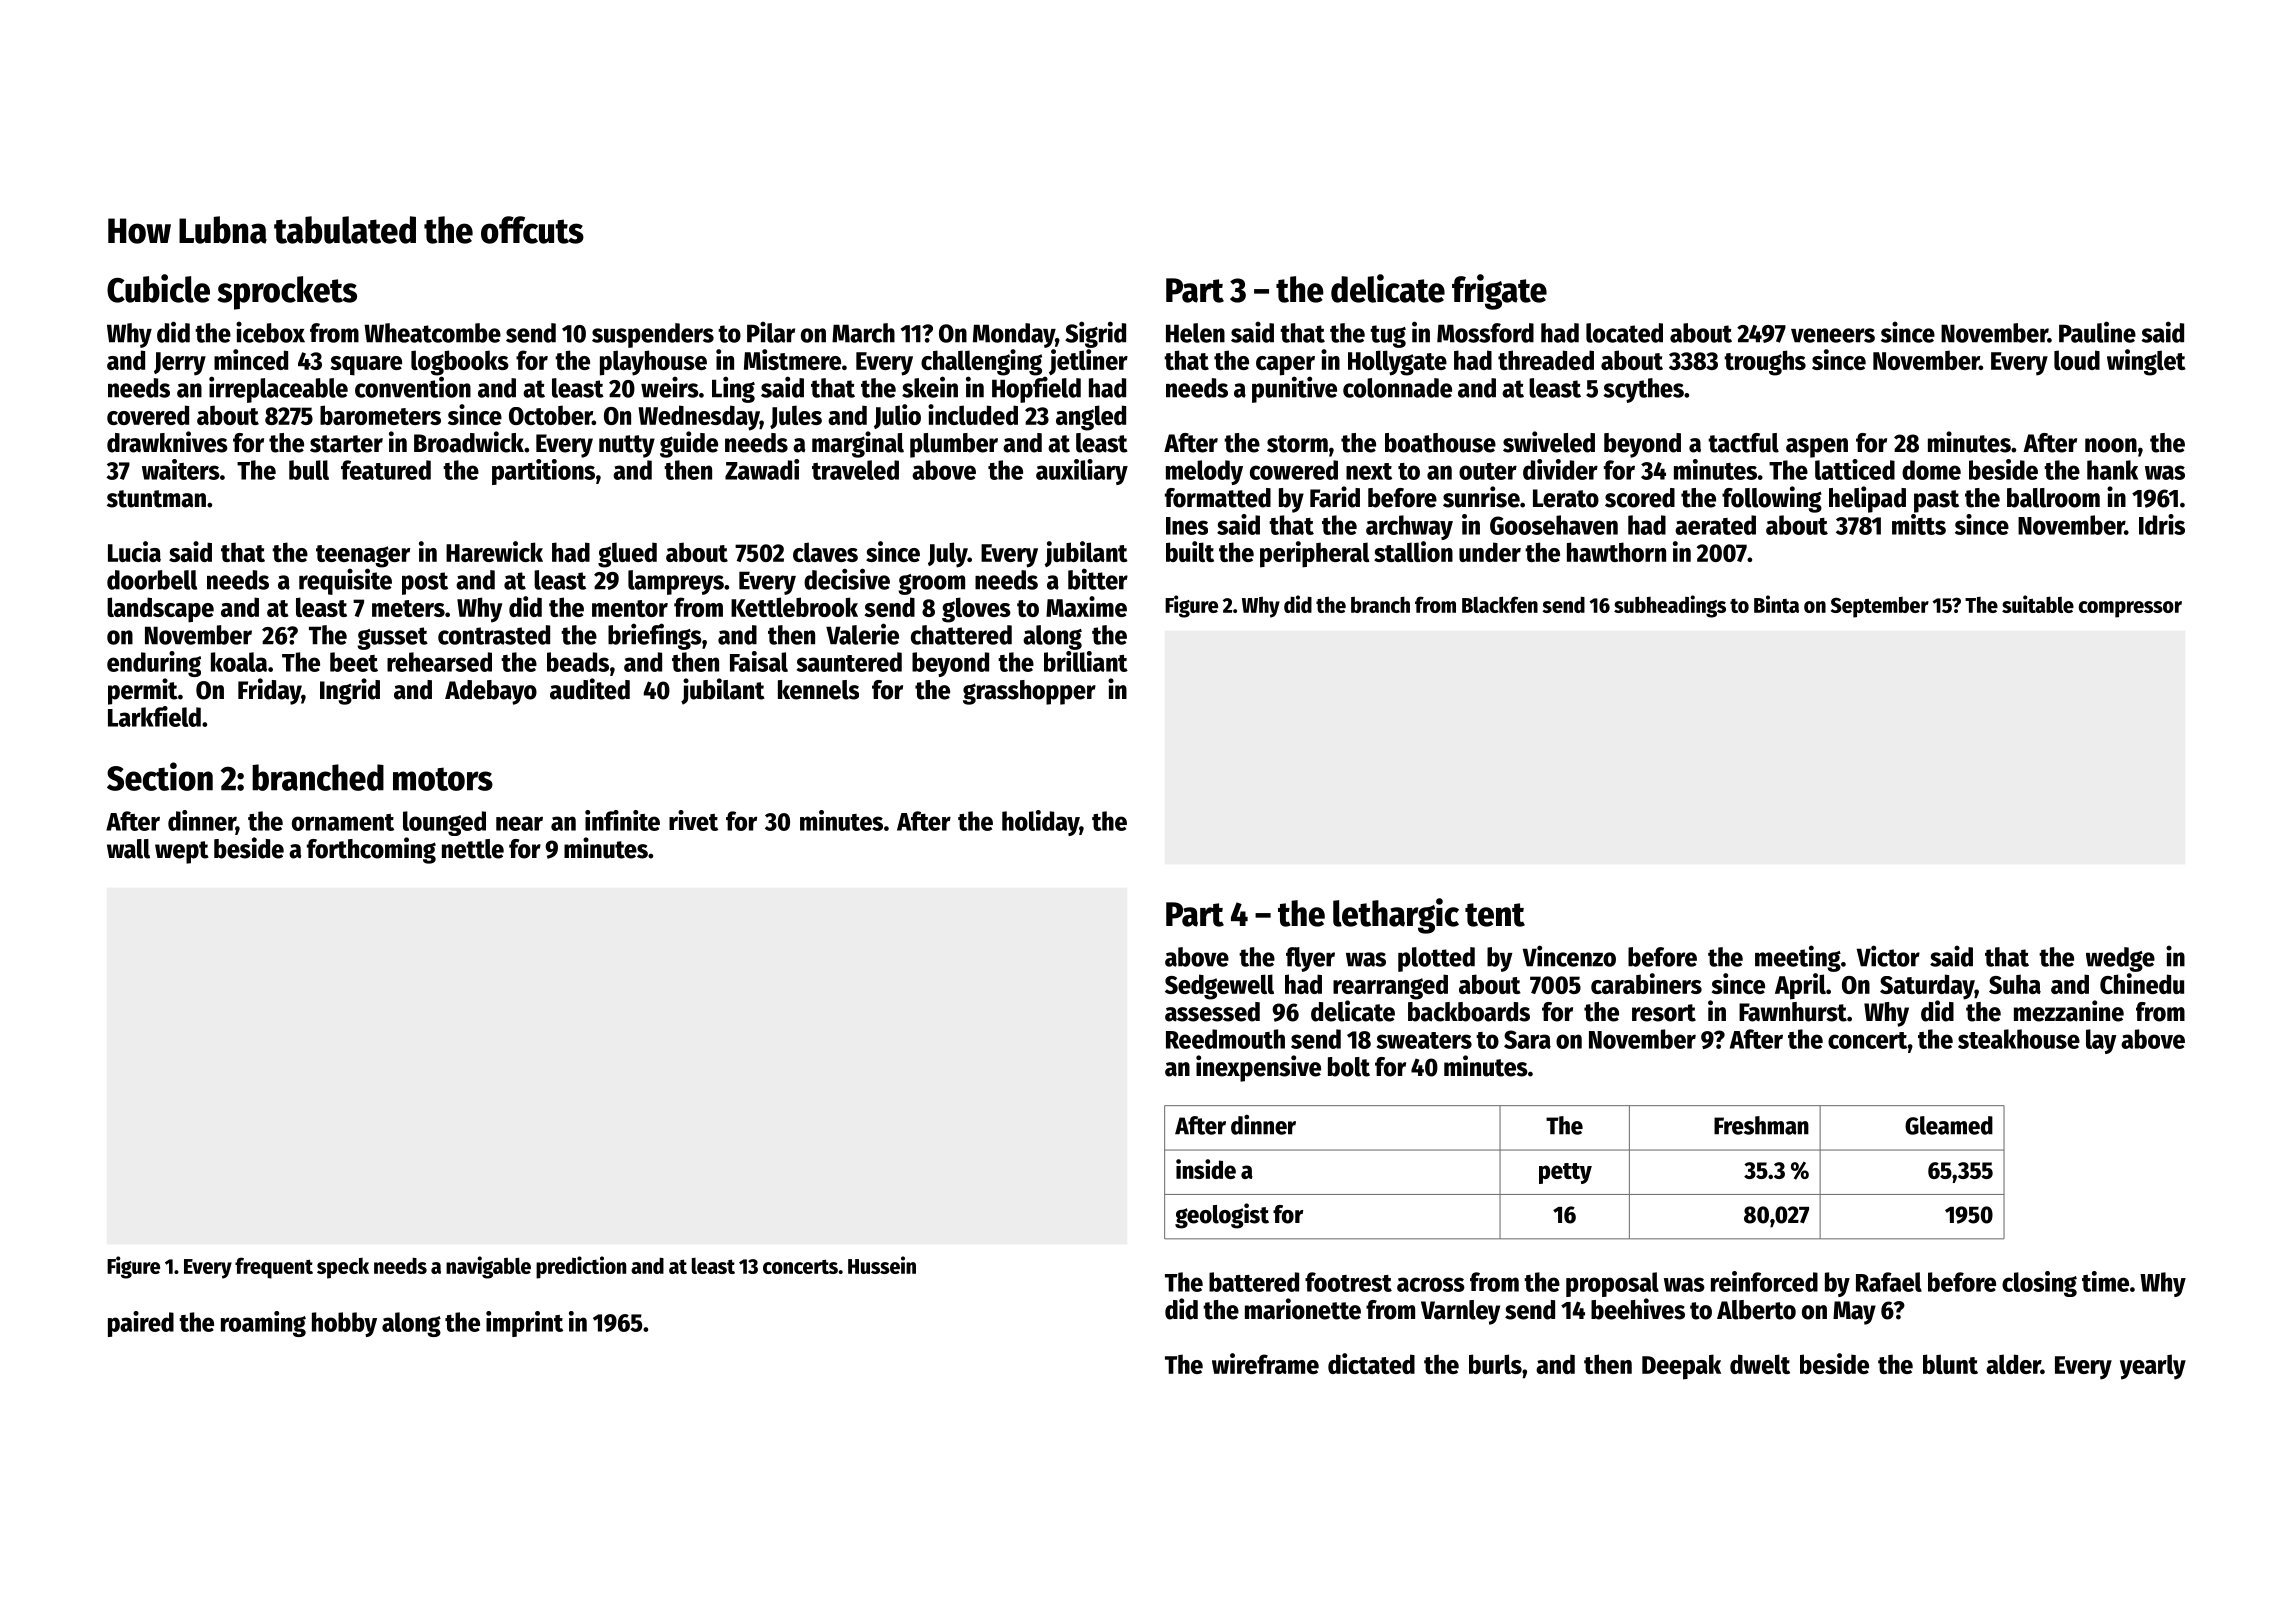  Describe the element at coordinates (2097, 332) in the image. I see `Pauline` at that location.
